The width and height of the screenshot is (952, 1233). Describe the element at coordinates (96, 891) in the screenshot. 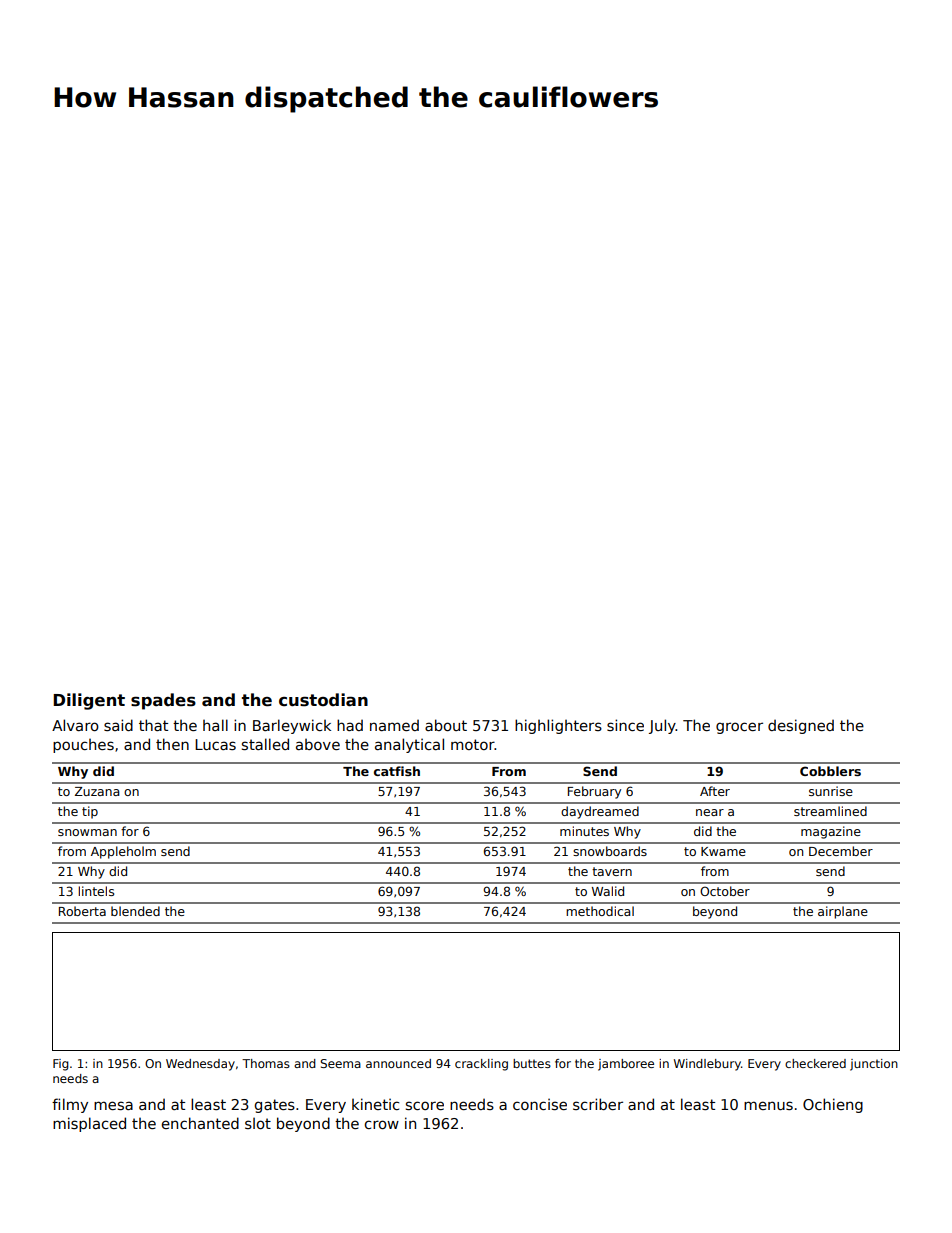

I see `lintels` at that location.
